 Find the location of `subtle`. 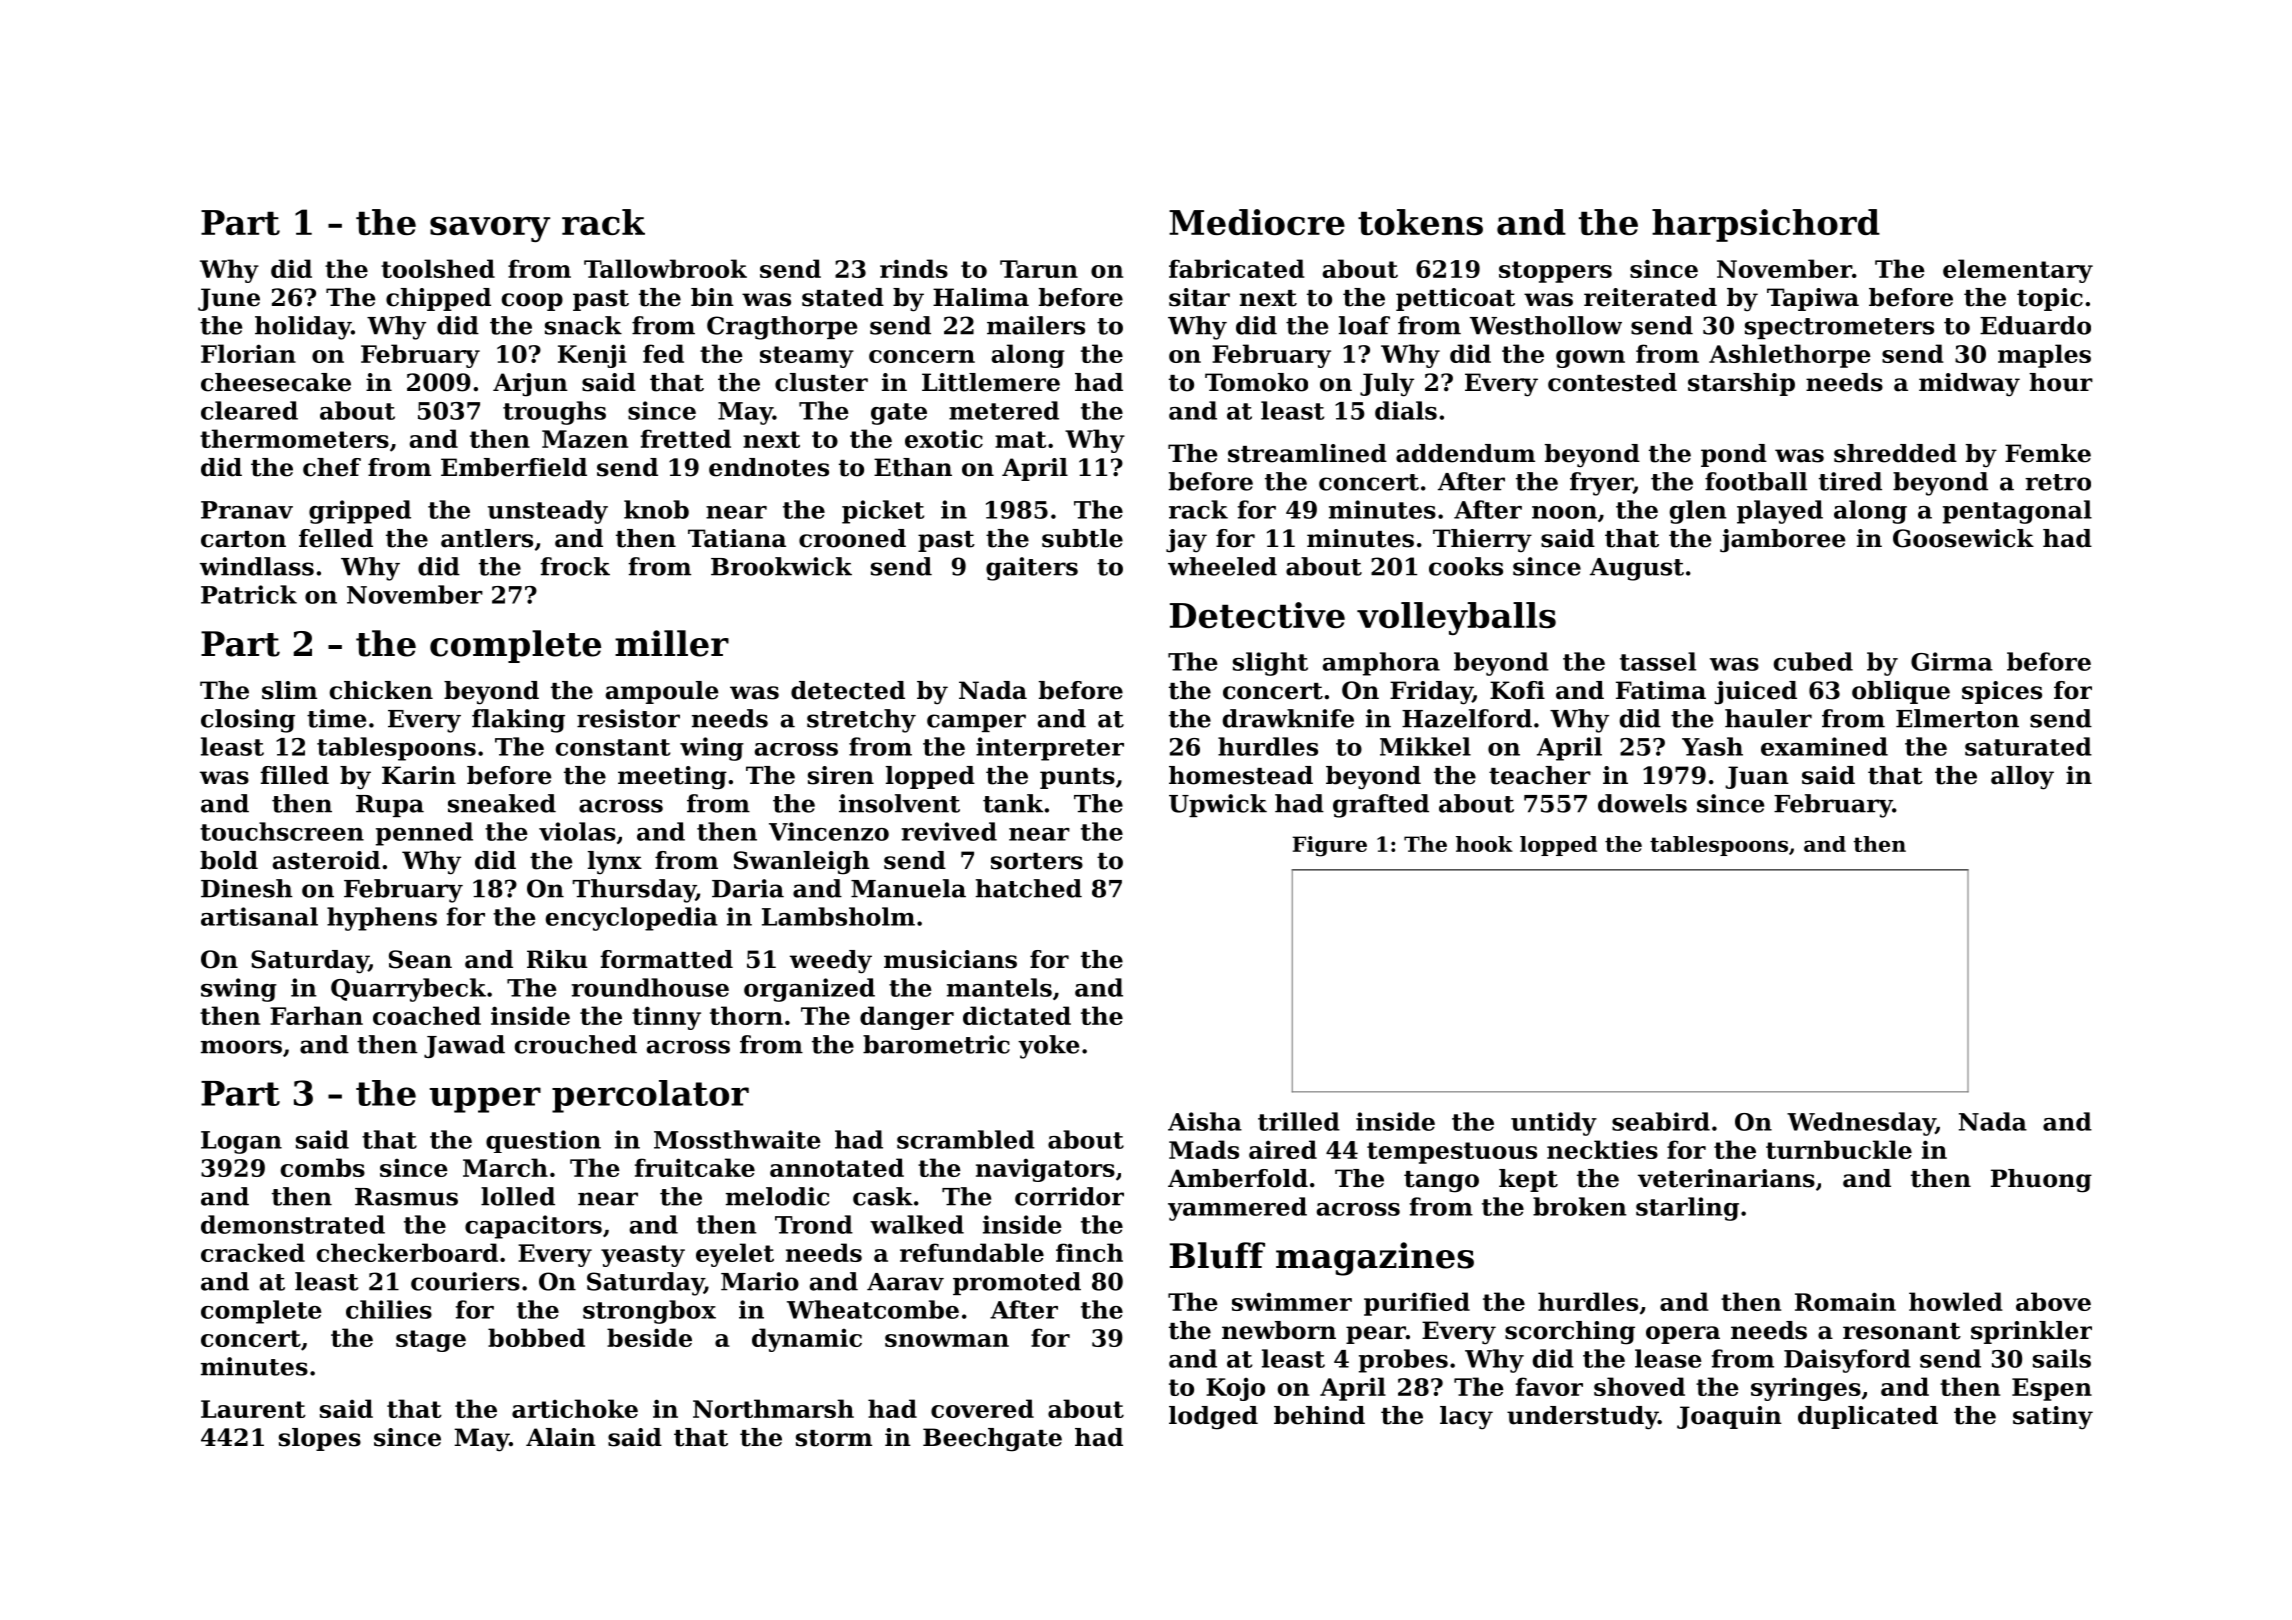

subtle is located at coordinates (1082, 538).
